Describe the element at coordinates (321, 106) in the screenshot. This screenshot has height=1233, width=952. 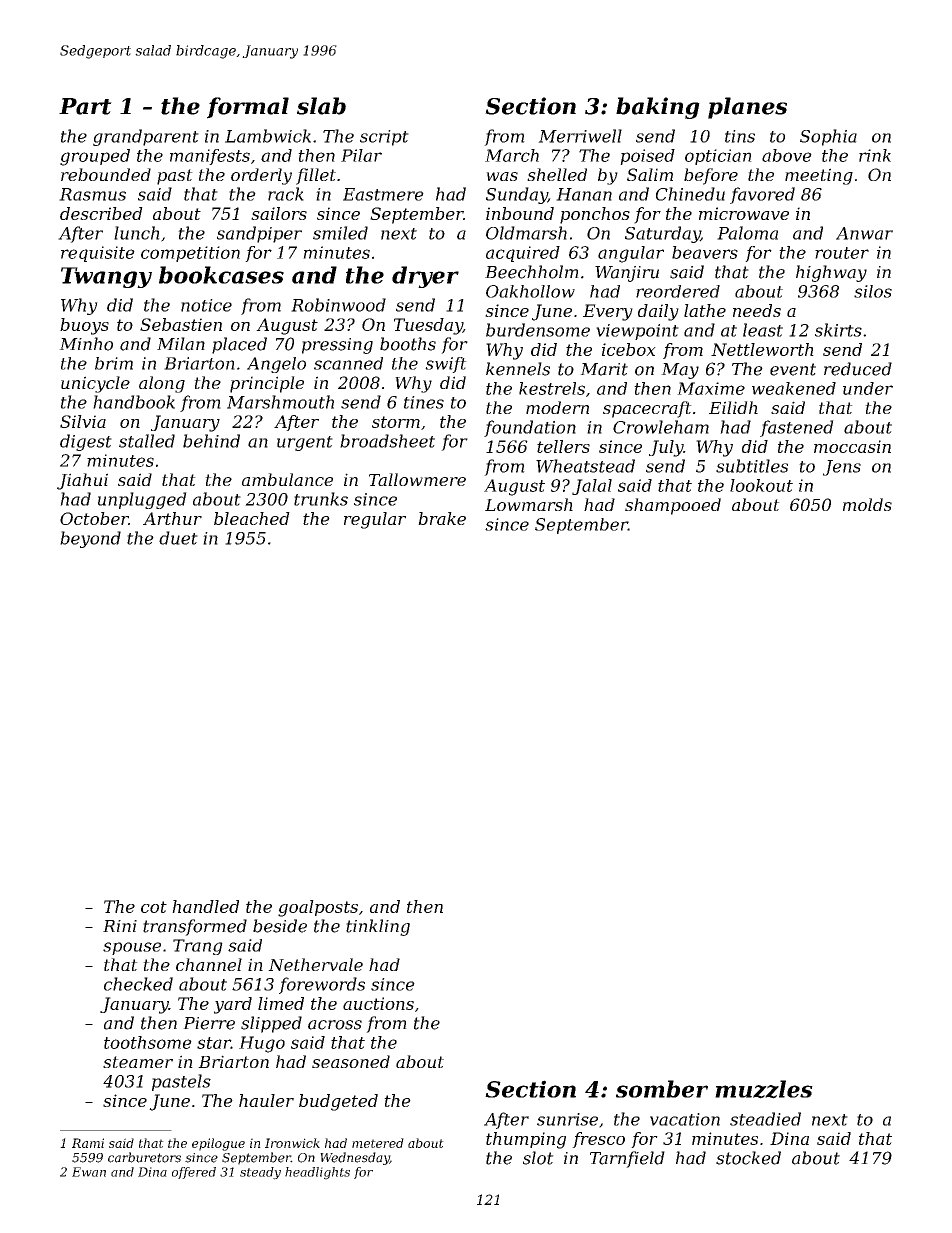
I see `slab` at that location.
